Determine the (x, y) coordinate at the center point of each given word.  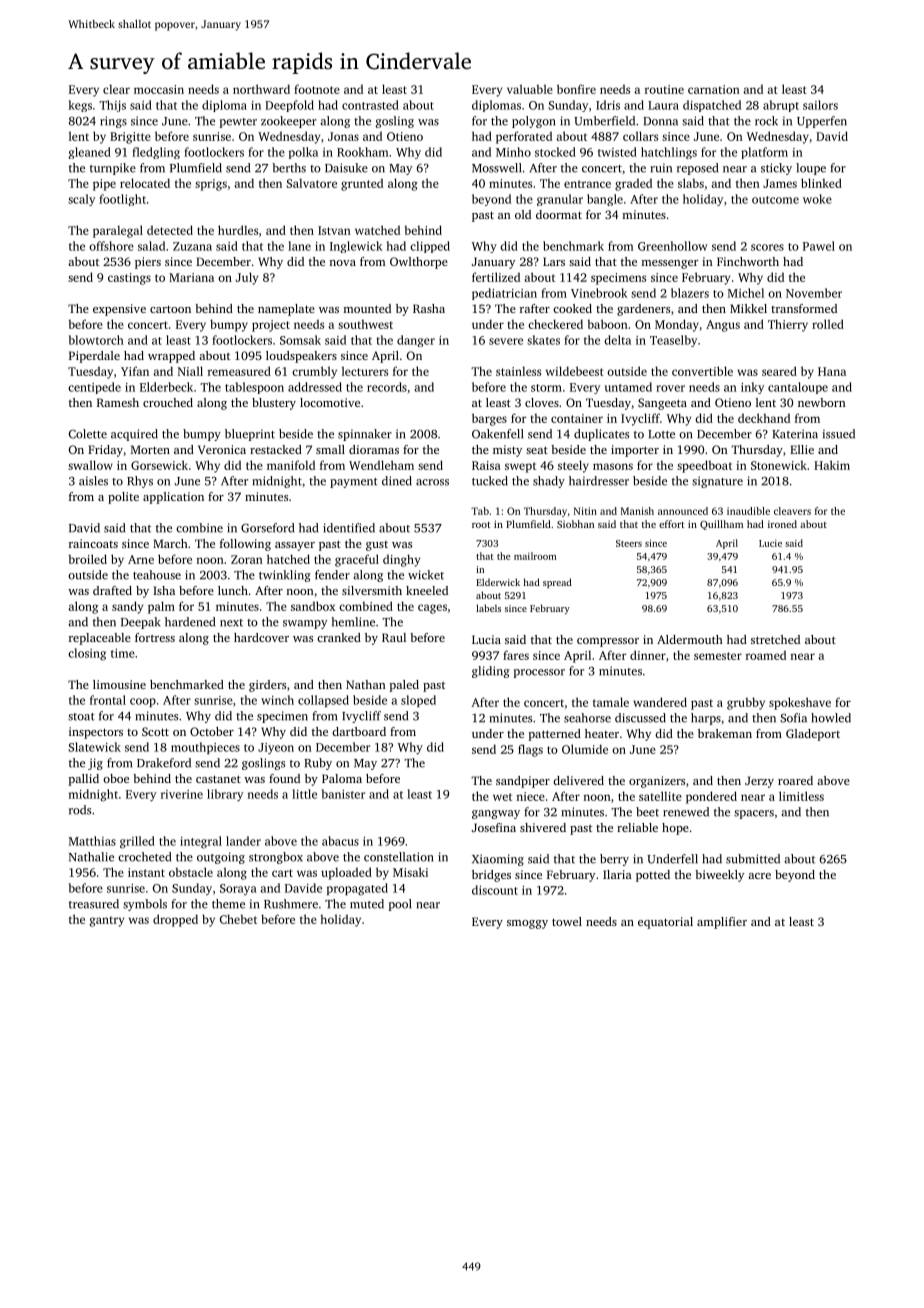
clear (116, 89)
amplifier (722, 923)
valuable (530, 89)
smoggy (527, 924)
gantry (106, 921)
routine (664, 89)
